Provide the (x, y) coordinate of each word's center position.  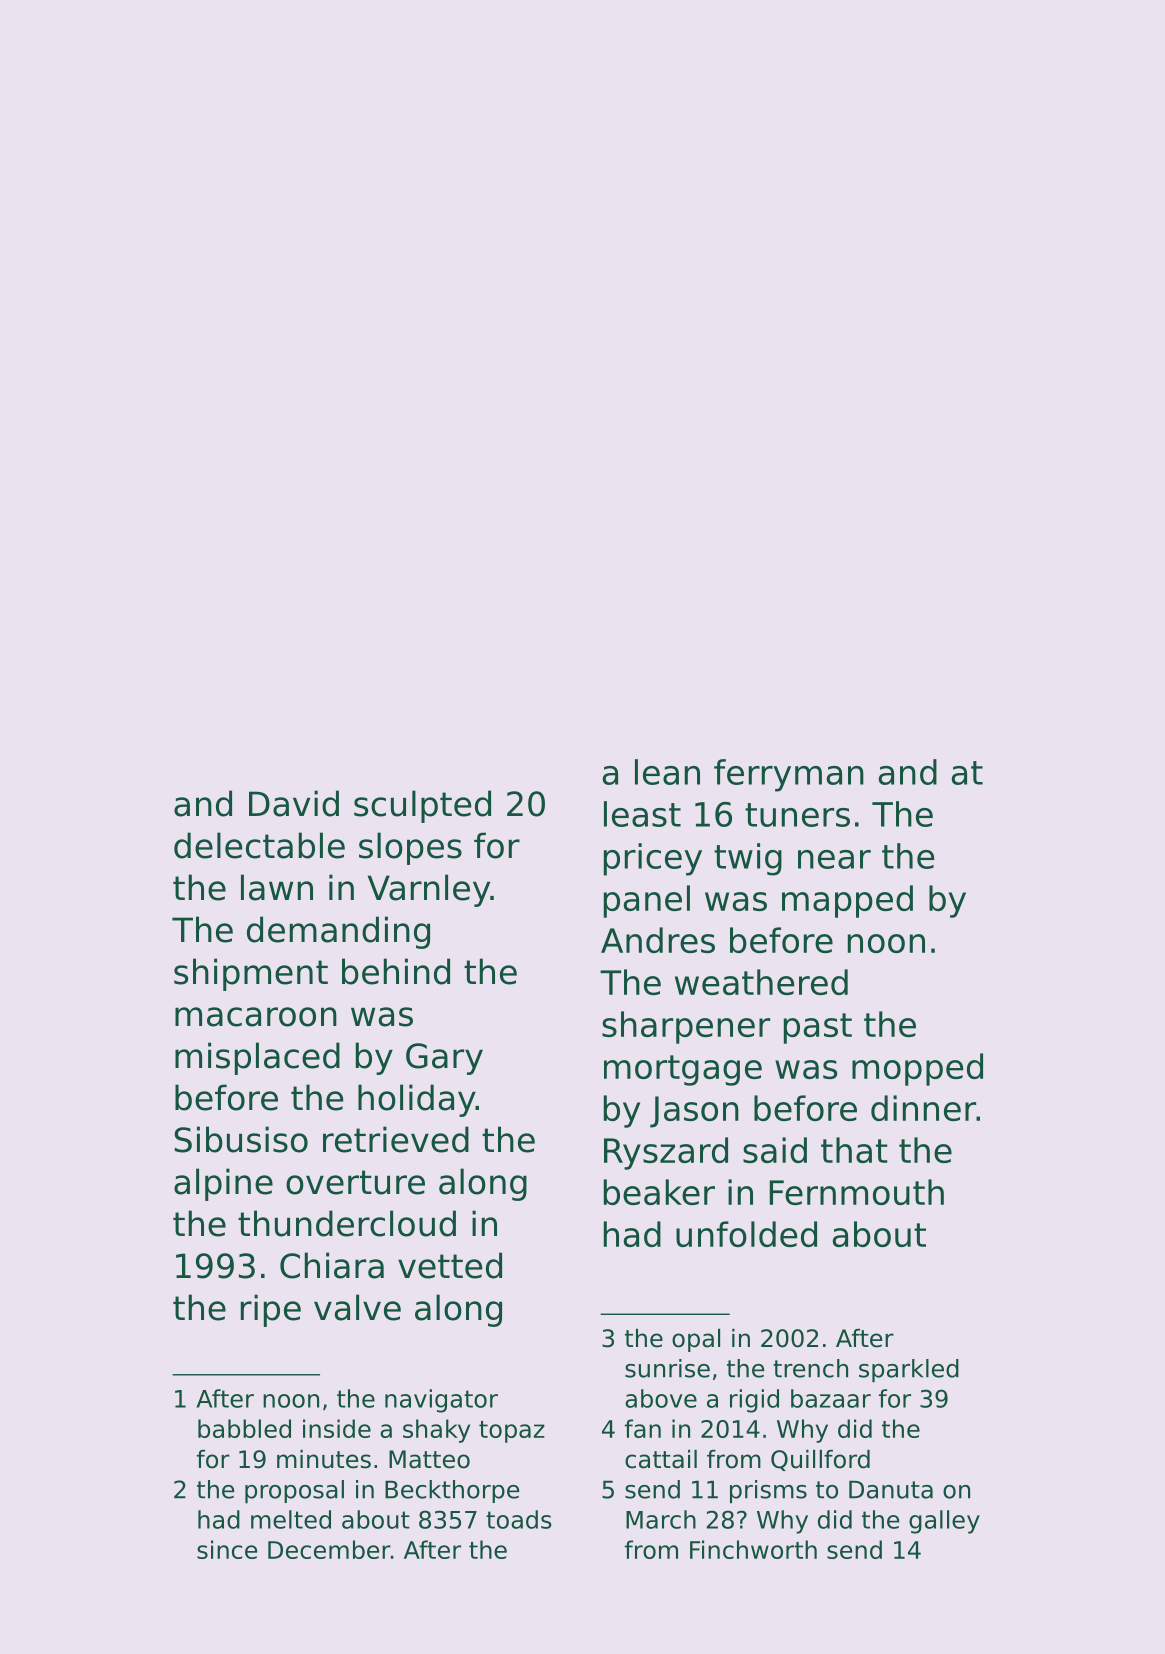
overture (355, 1182)
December (329, 1549)
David (294, 803)
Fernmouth (857, 1192)
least (642, 814)
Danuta (891, 1489)
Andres (658, 940)
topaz (512, 1432)
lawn (277, 887)
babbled (244, 1428)
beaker (659, 1192)
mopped (917, 1069)
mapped (847, 901)
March (661, 1519)
